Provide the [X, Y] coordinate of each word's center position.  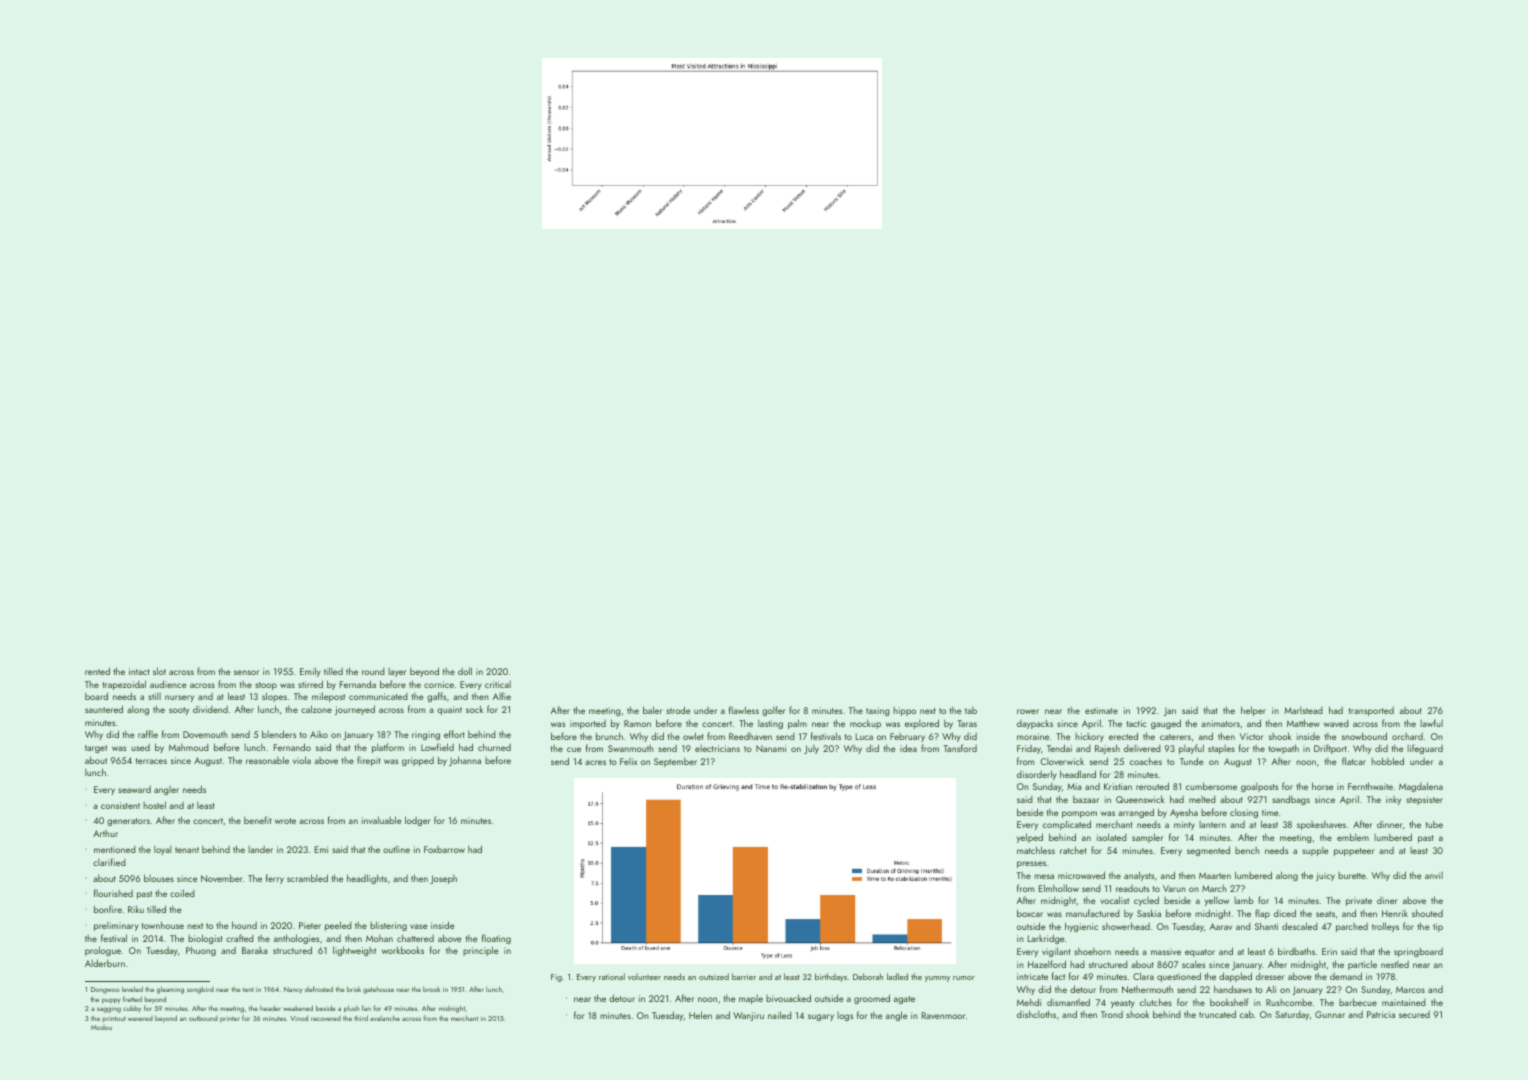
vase [419, 926]
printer [230, 1019]
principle [481, 951]
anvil [1434, 875]
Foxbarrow [444, 849]
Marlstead [1303, 710]
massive [1166, 951]
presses [1031, 864]
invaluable [382, 820]
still [154, 696]
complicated [1067, 825]
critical [498, 684]
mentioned [115, 849]
